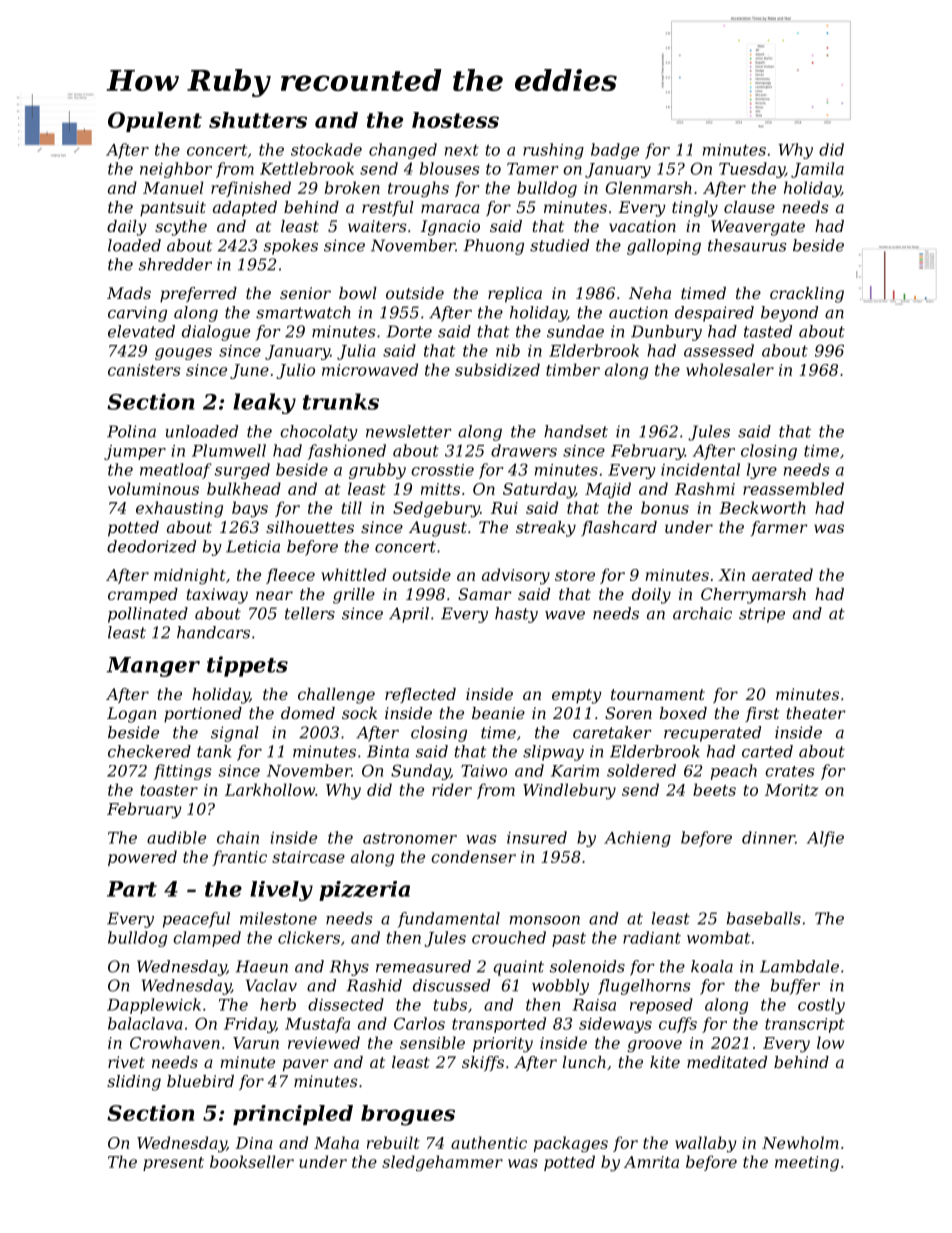  Describe the element at coordinates (134, 1083) in the document. I see `sliding` at that location.
